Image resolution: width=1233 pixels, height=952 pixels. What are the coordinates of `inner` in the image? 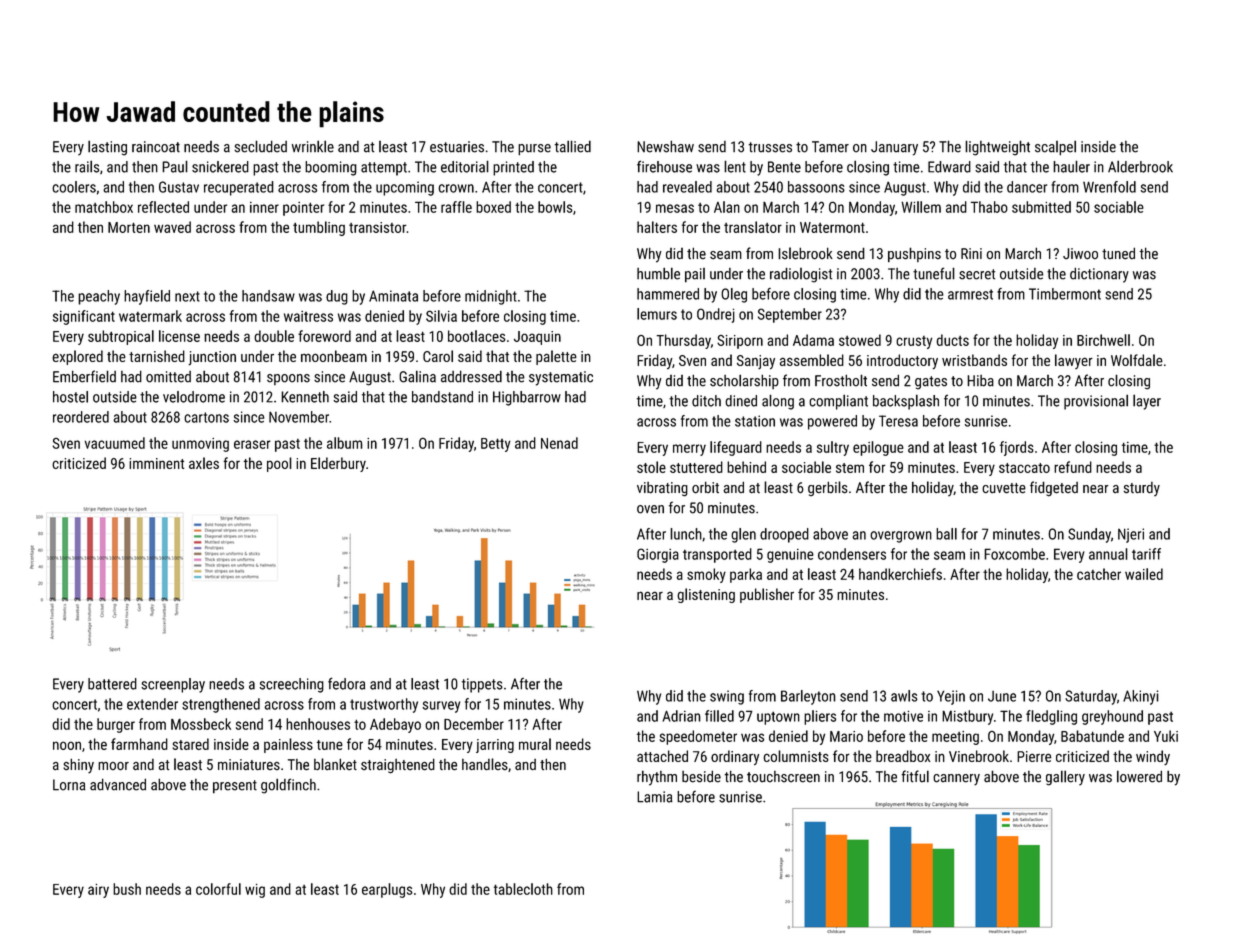 It's located at (264, 207).
